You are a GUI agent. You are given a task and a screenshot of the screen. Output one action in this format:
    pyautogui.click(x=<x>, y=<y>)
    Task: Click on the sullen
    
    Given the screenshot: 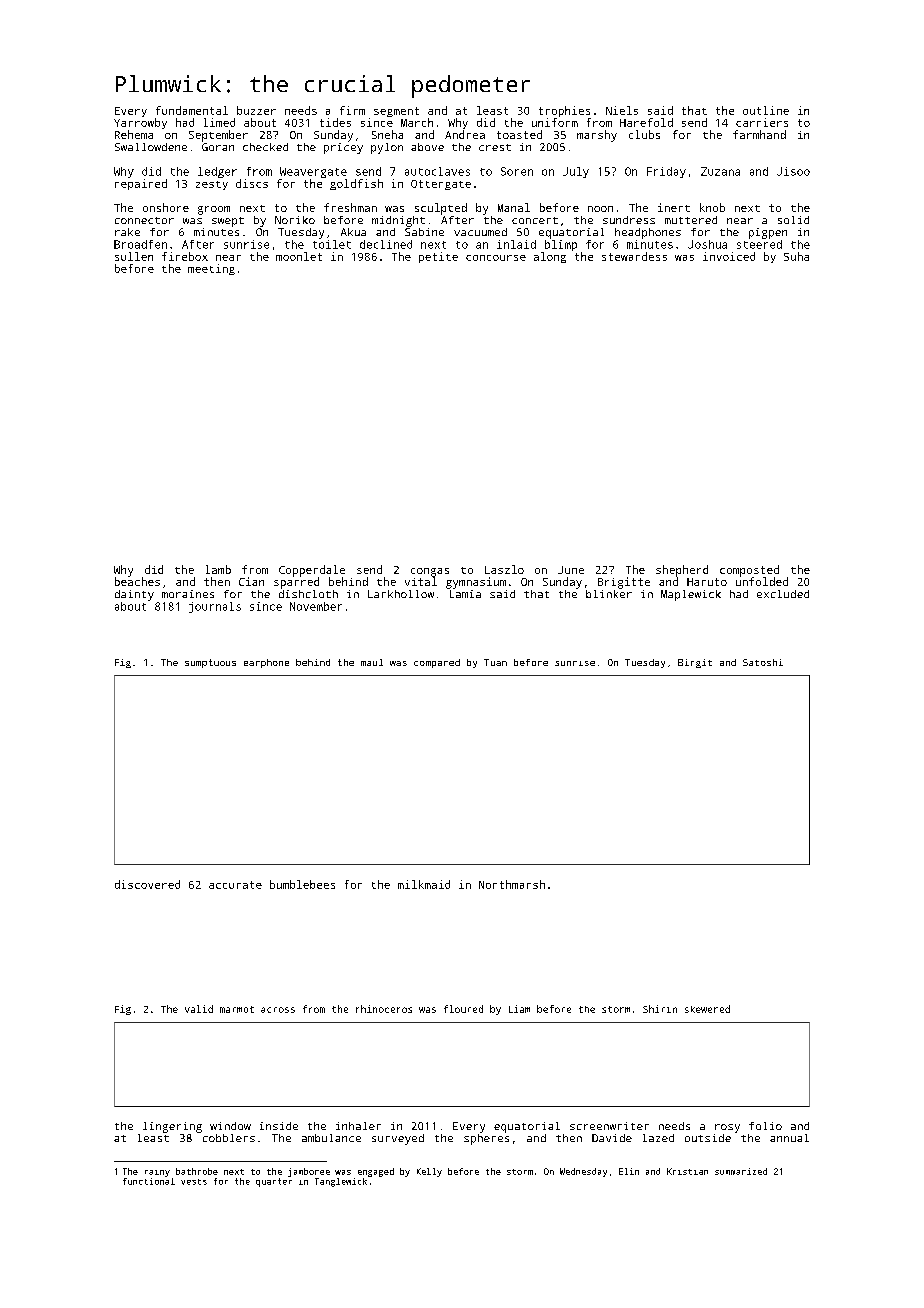 What is the action you would take?
    pyautogui.click(x=134, y=256)
